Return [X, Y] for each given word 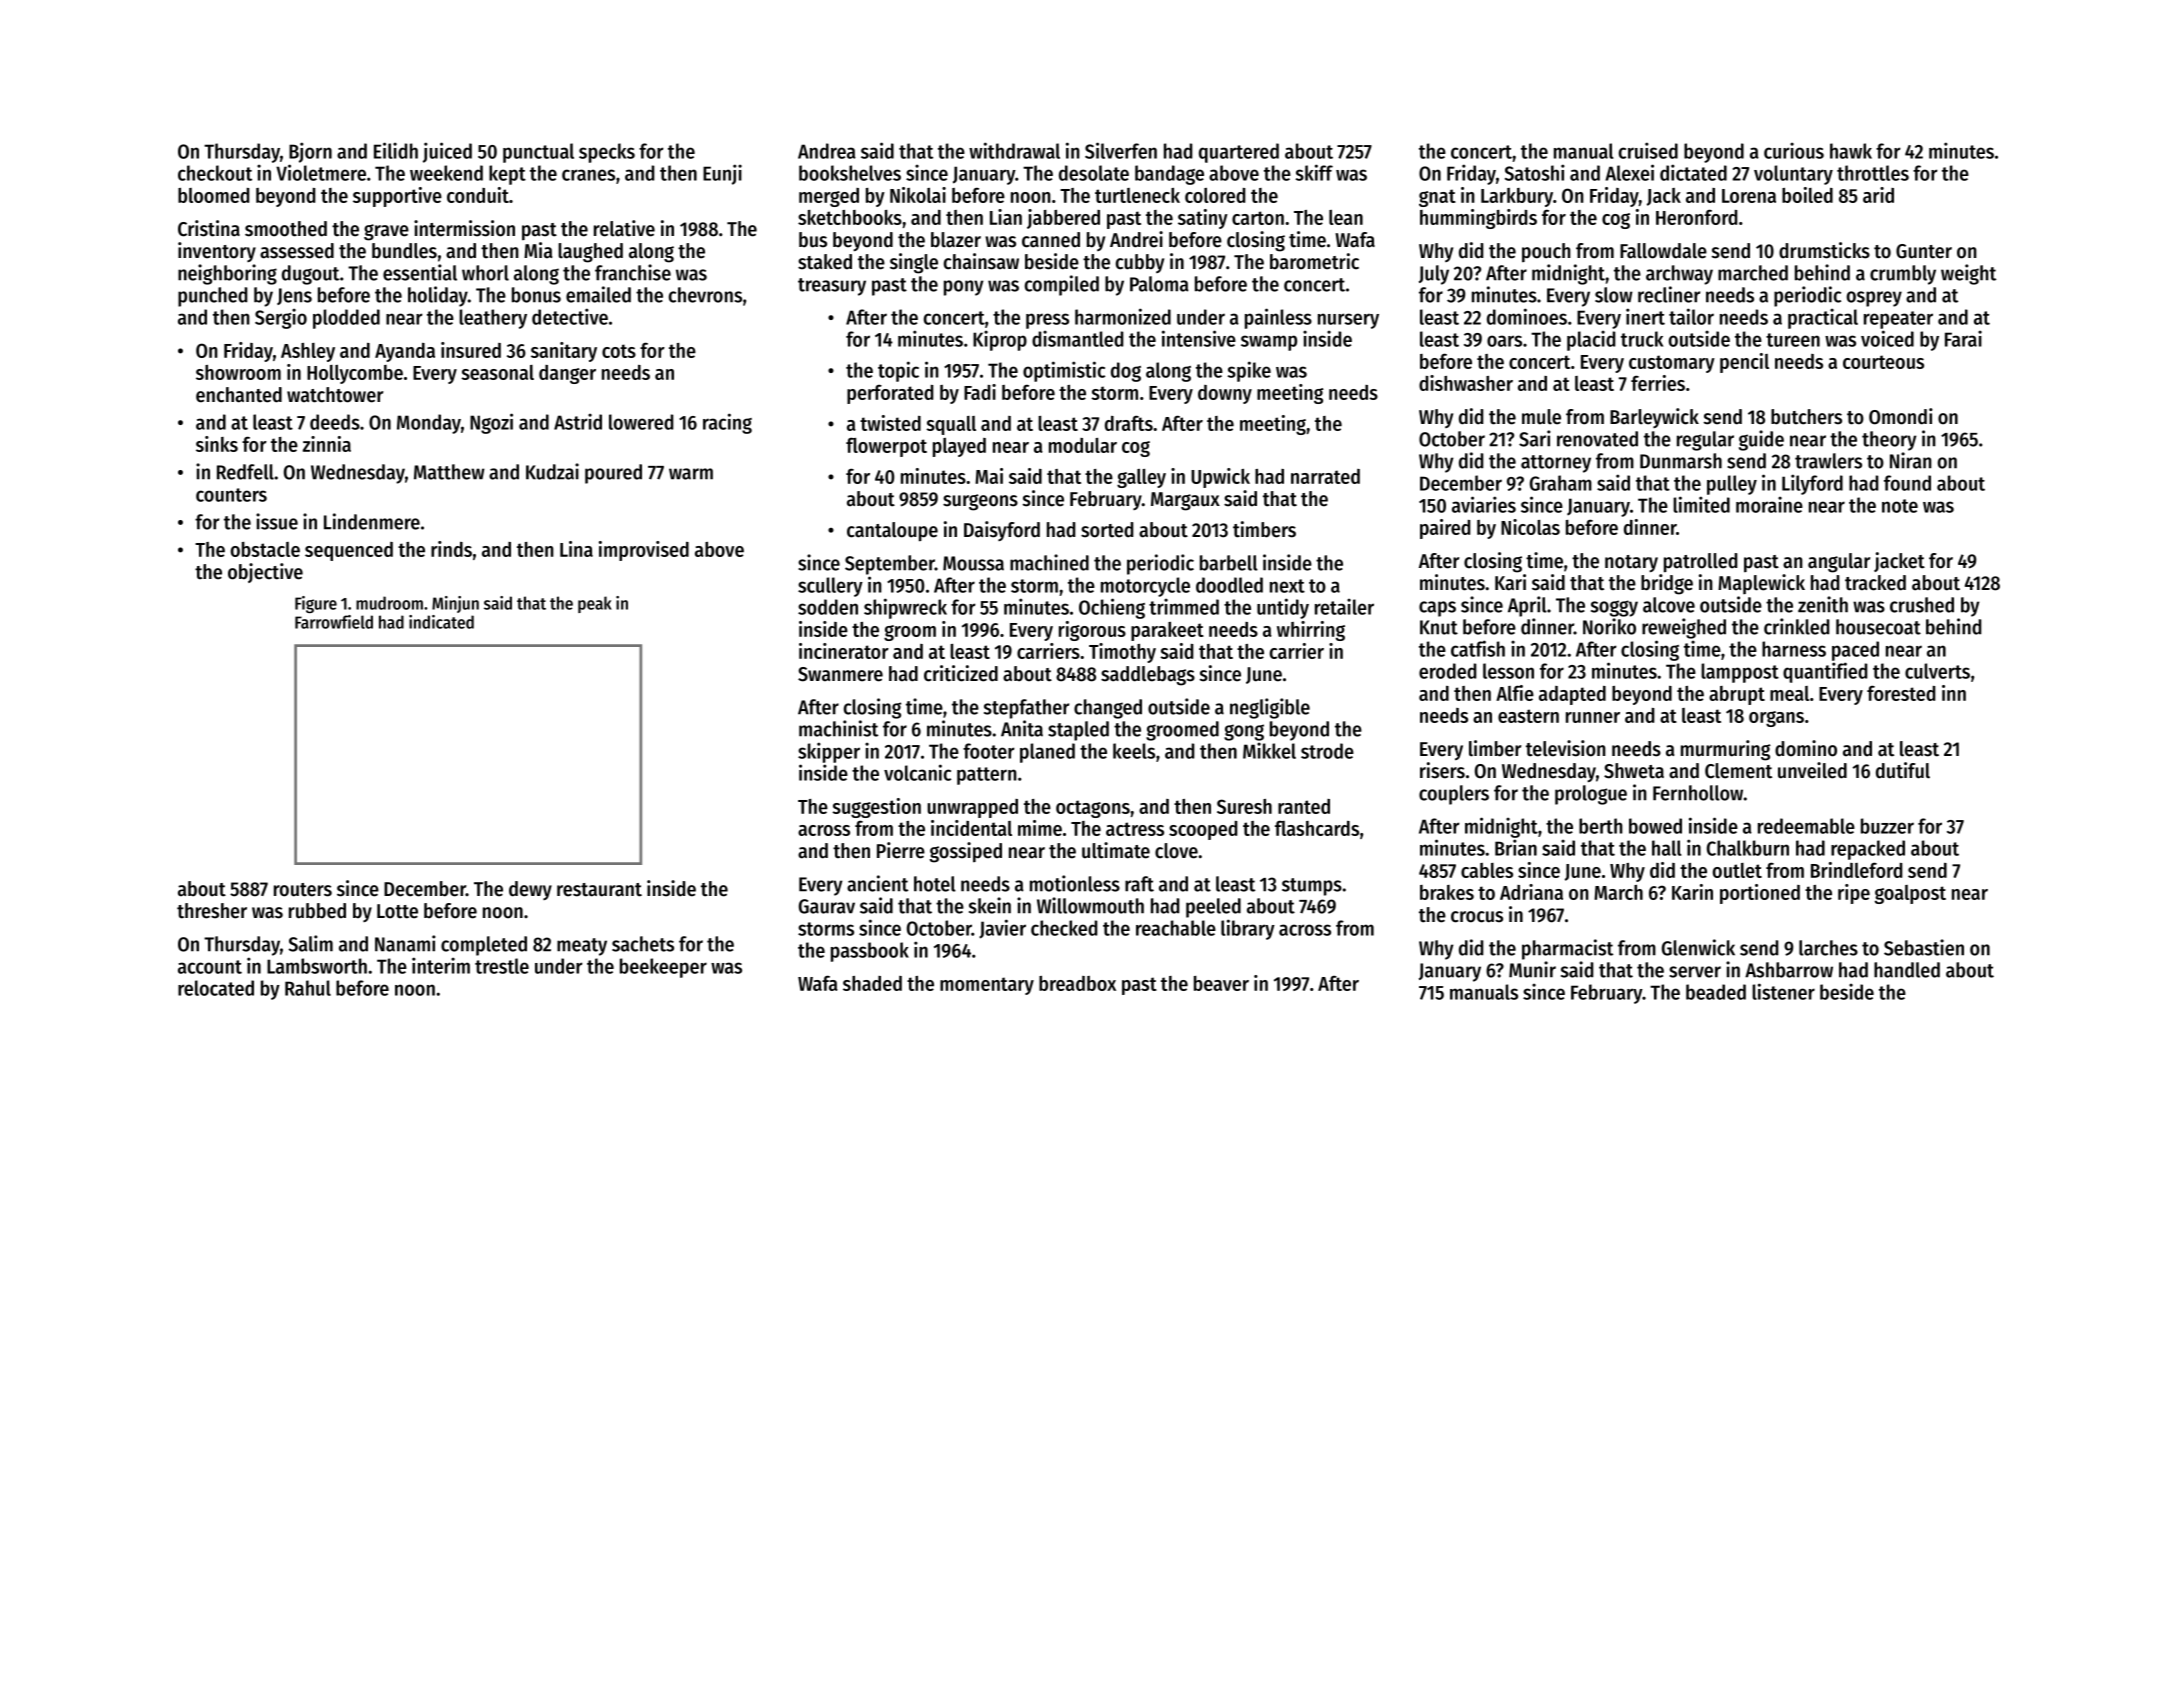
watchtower [335, 395]
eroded [1447, 671]
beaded [1716, 992]
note [1900, 506]
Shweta [1634, 771]
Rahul [308, 988]
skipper [829, 752]
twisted [890, 423]
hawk [1851, 151]
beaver [1221, 983]
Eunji [722, 174]
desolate [1094, 173]
